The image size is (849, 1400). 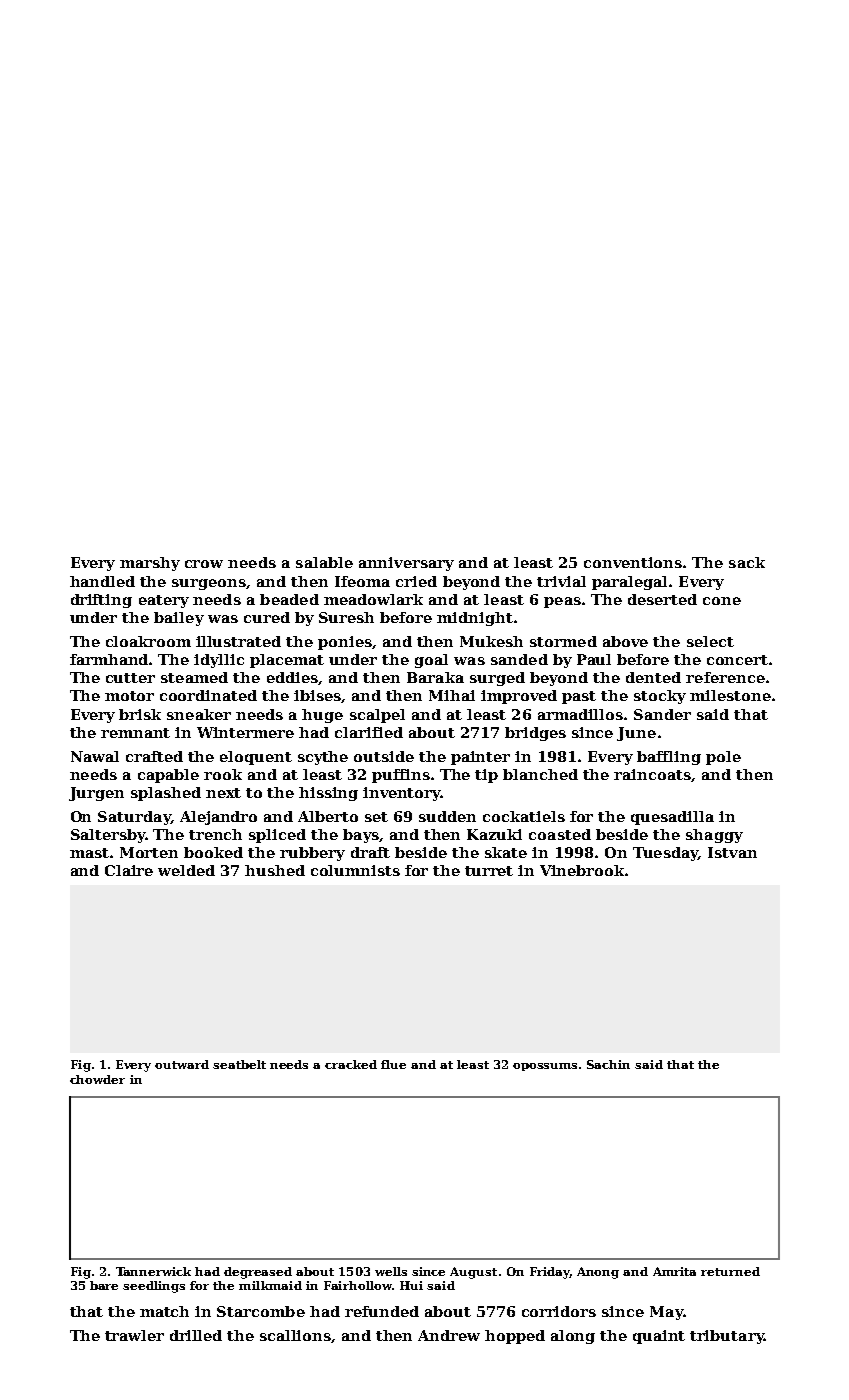 What do you see at coordinates (351, 1064) in the page?
I see `cracked` at bounding box center [351, 1064].
